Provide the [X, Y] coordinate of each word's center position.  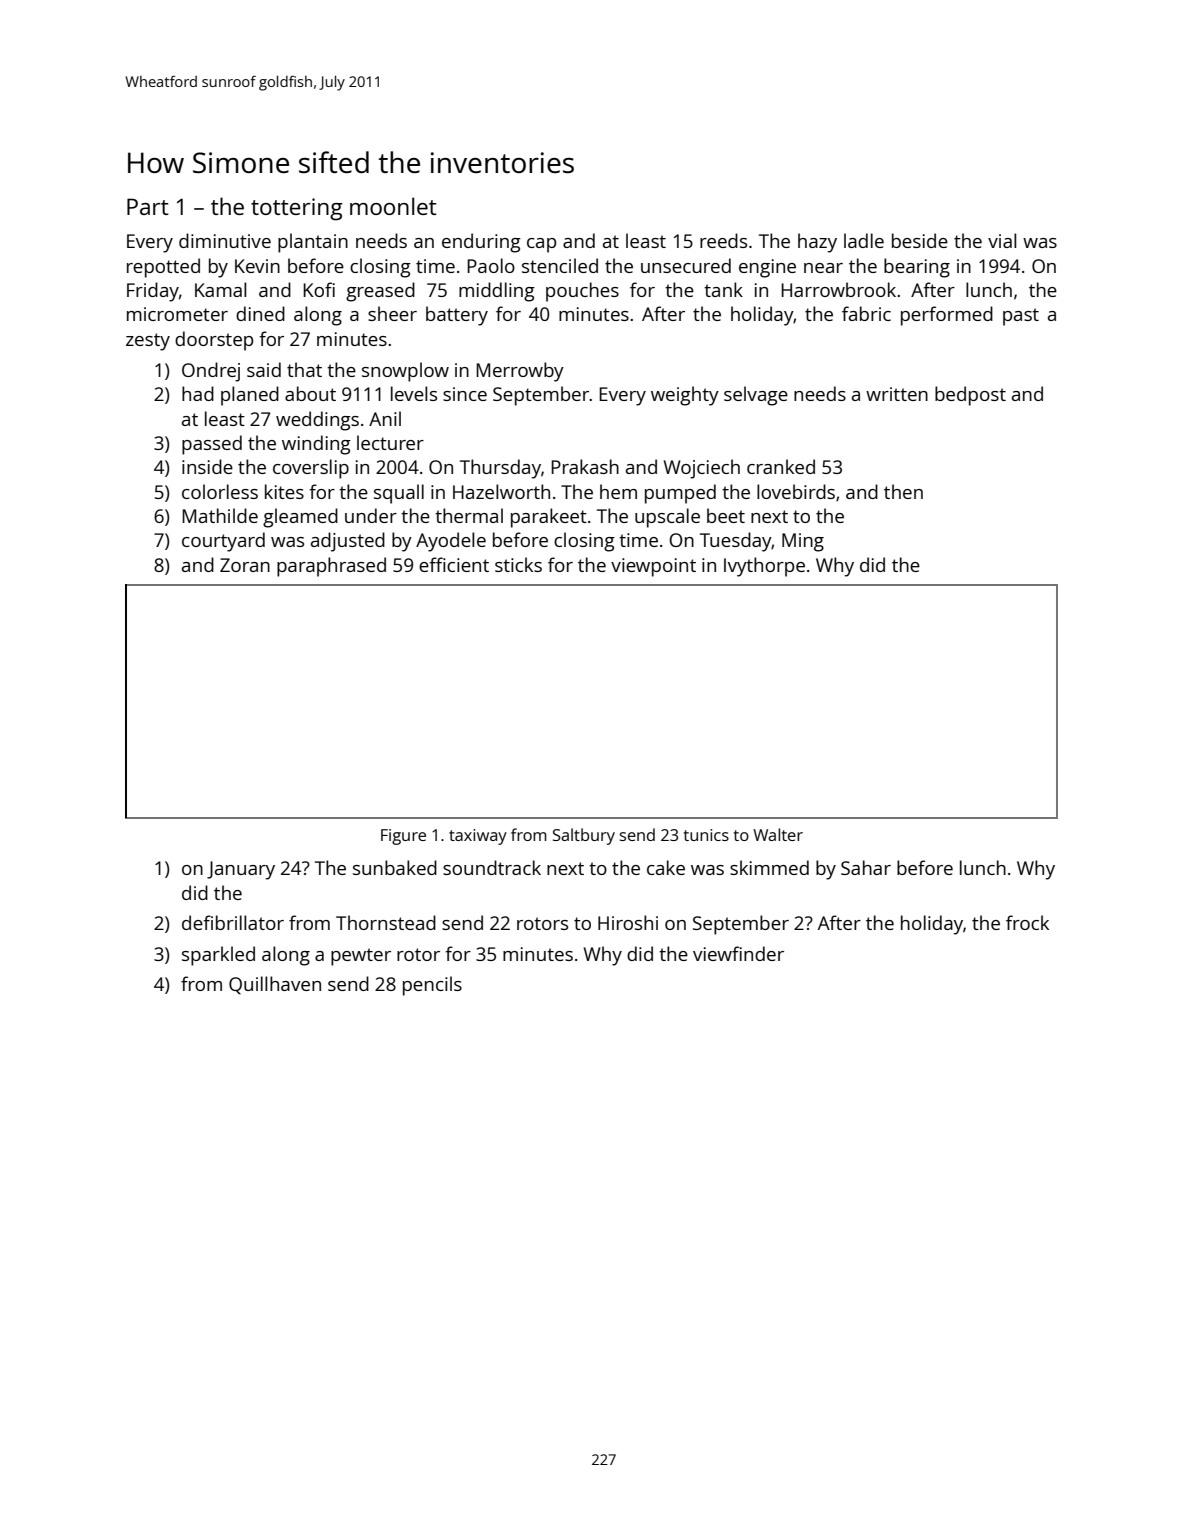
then [903, 491]
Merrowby [520, 372]
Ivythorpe [764, 567]
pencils [432, 986]
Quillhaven [275, 985]
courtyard [223, 542]
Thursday [500, 469]
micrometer [177, 314]
